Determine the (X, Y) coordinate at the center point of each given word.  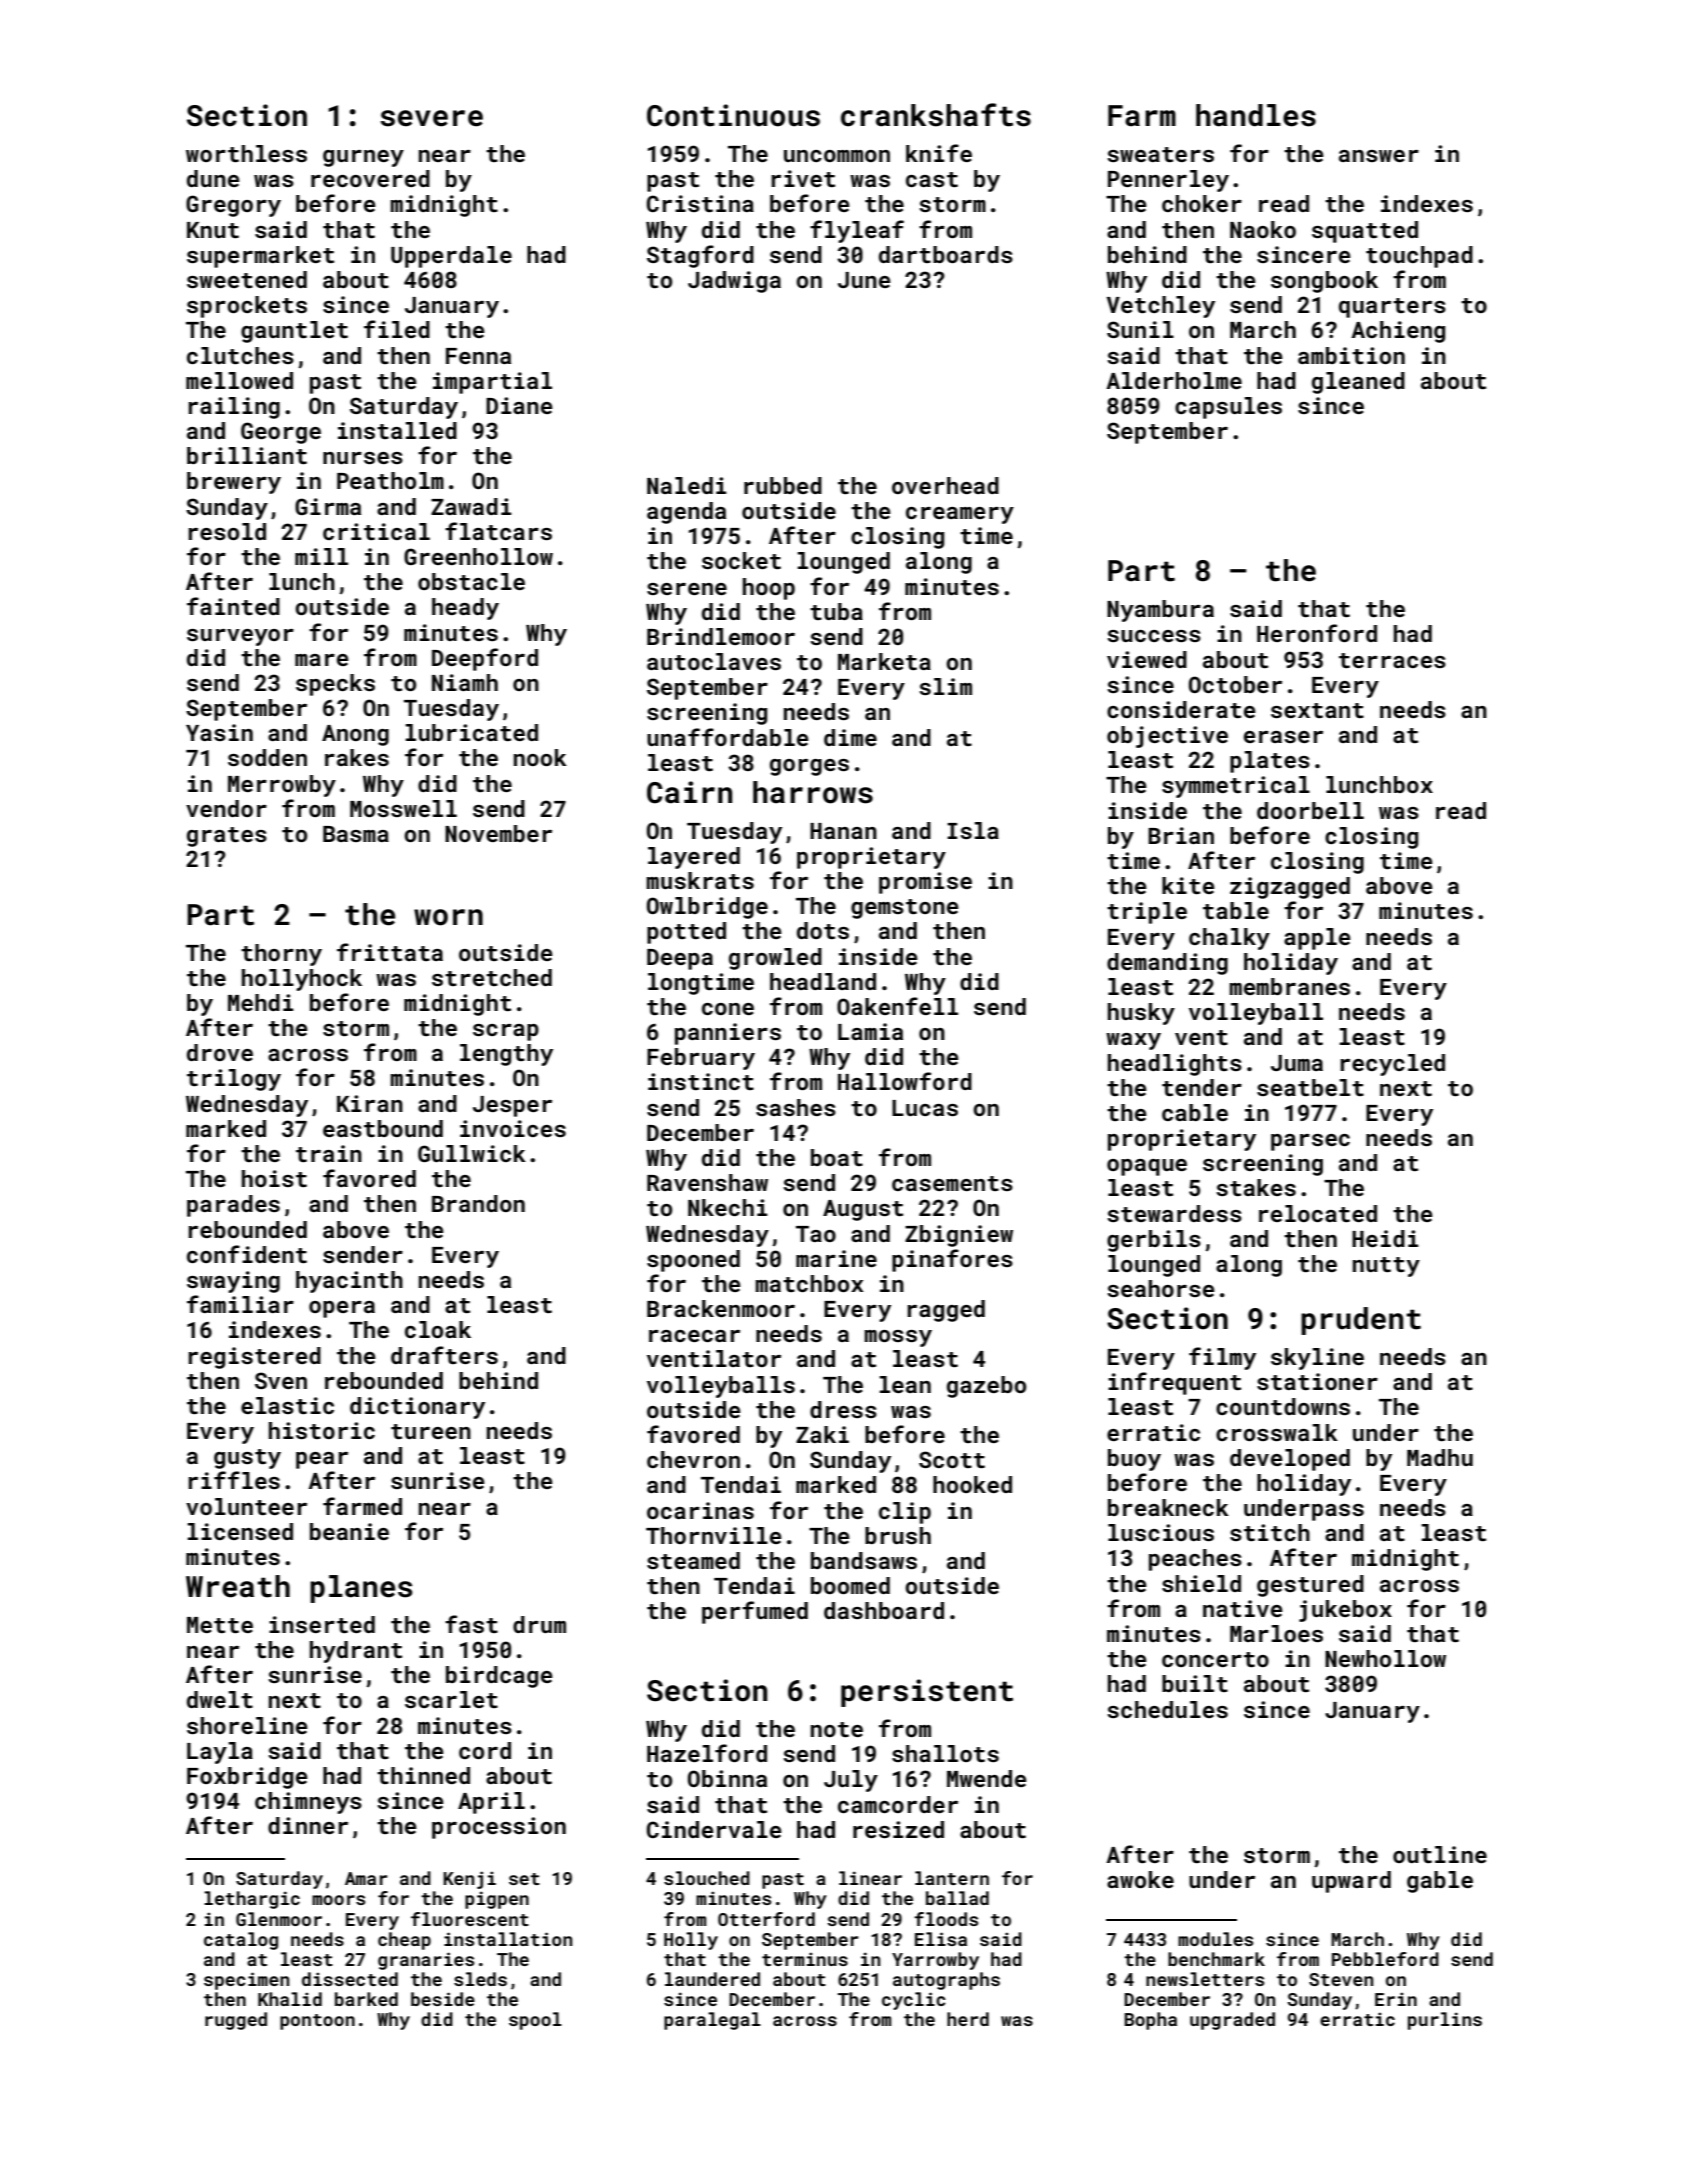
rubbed (783, 485)
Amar (366, 1878)
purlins (1445, 2021)
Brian (1181, 835)
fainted (233, 606)
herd (968, 2019)
